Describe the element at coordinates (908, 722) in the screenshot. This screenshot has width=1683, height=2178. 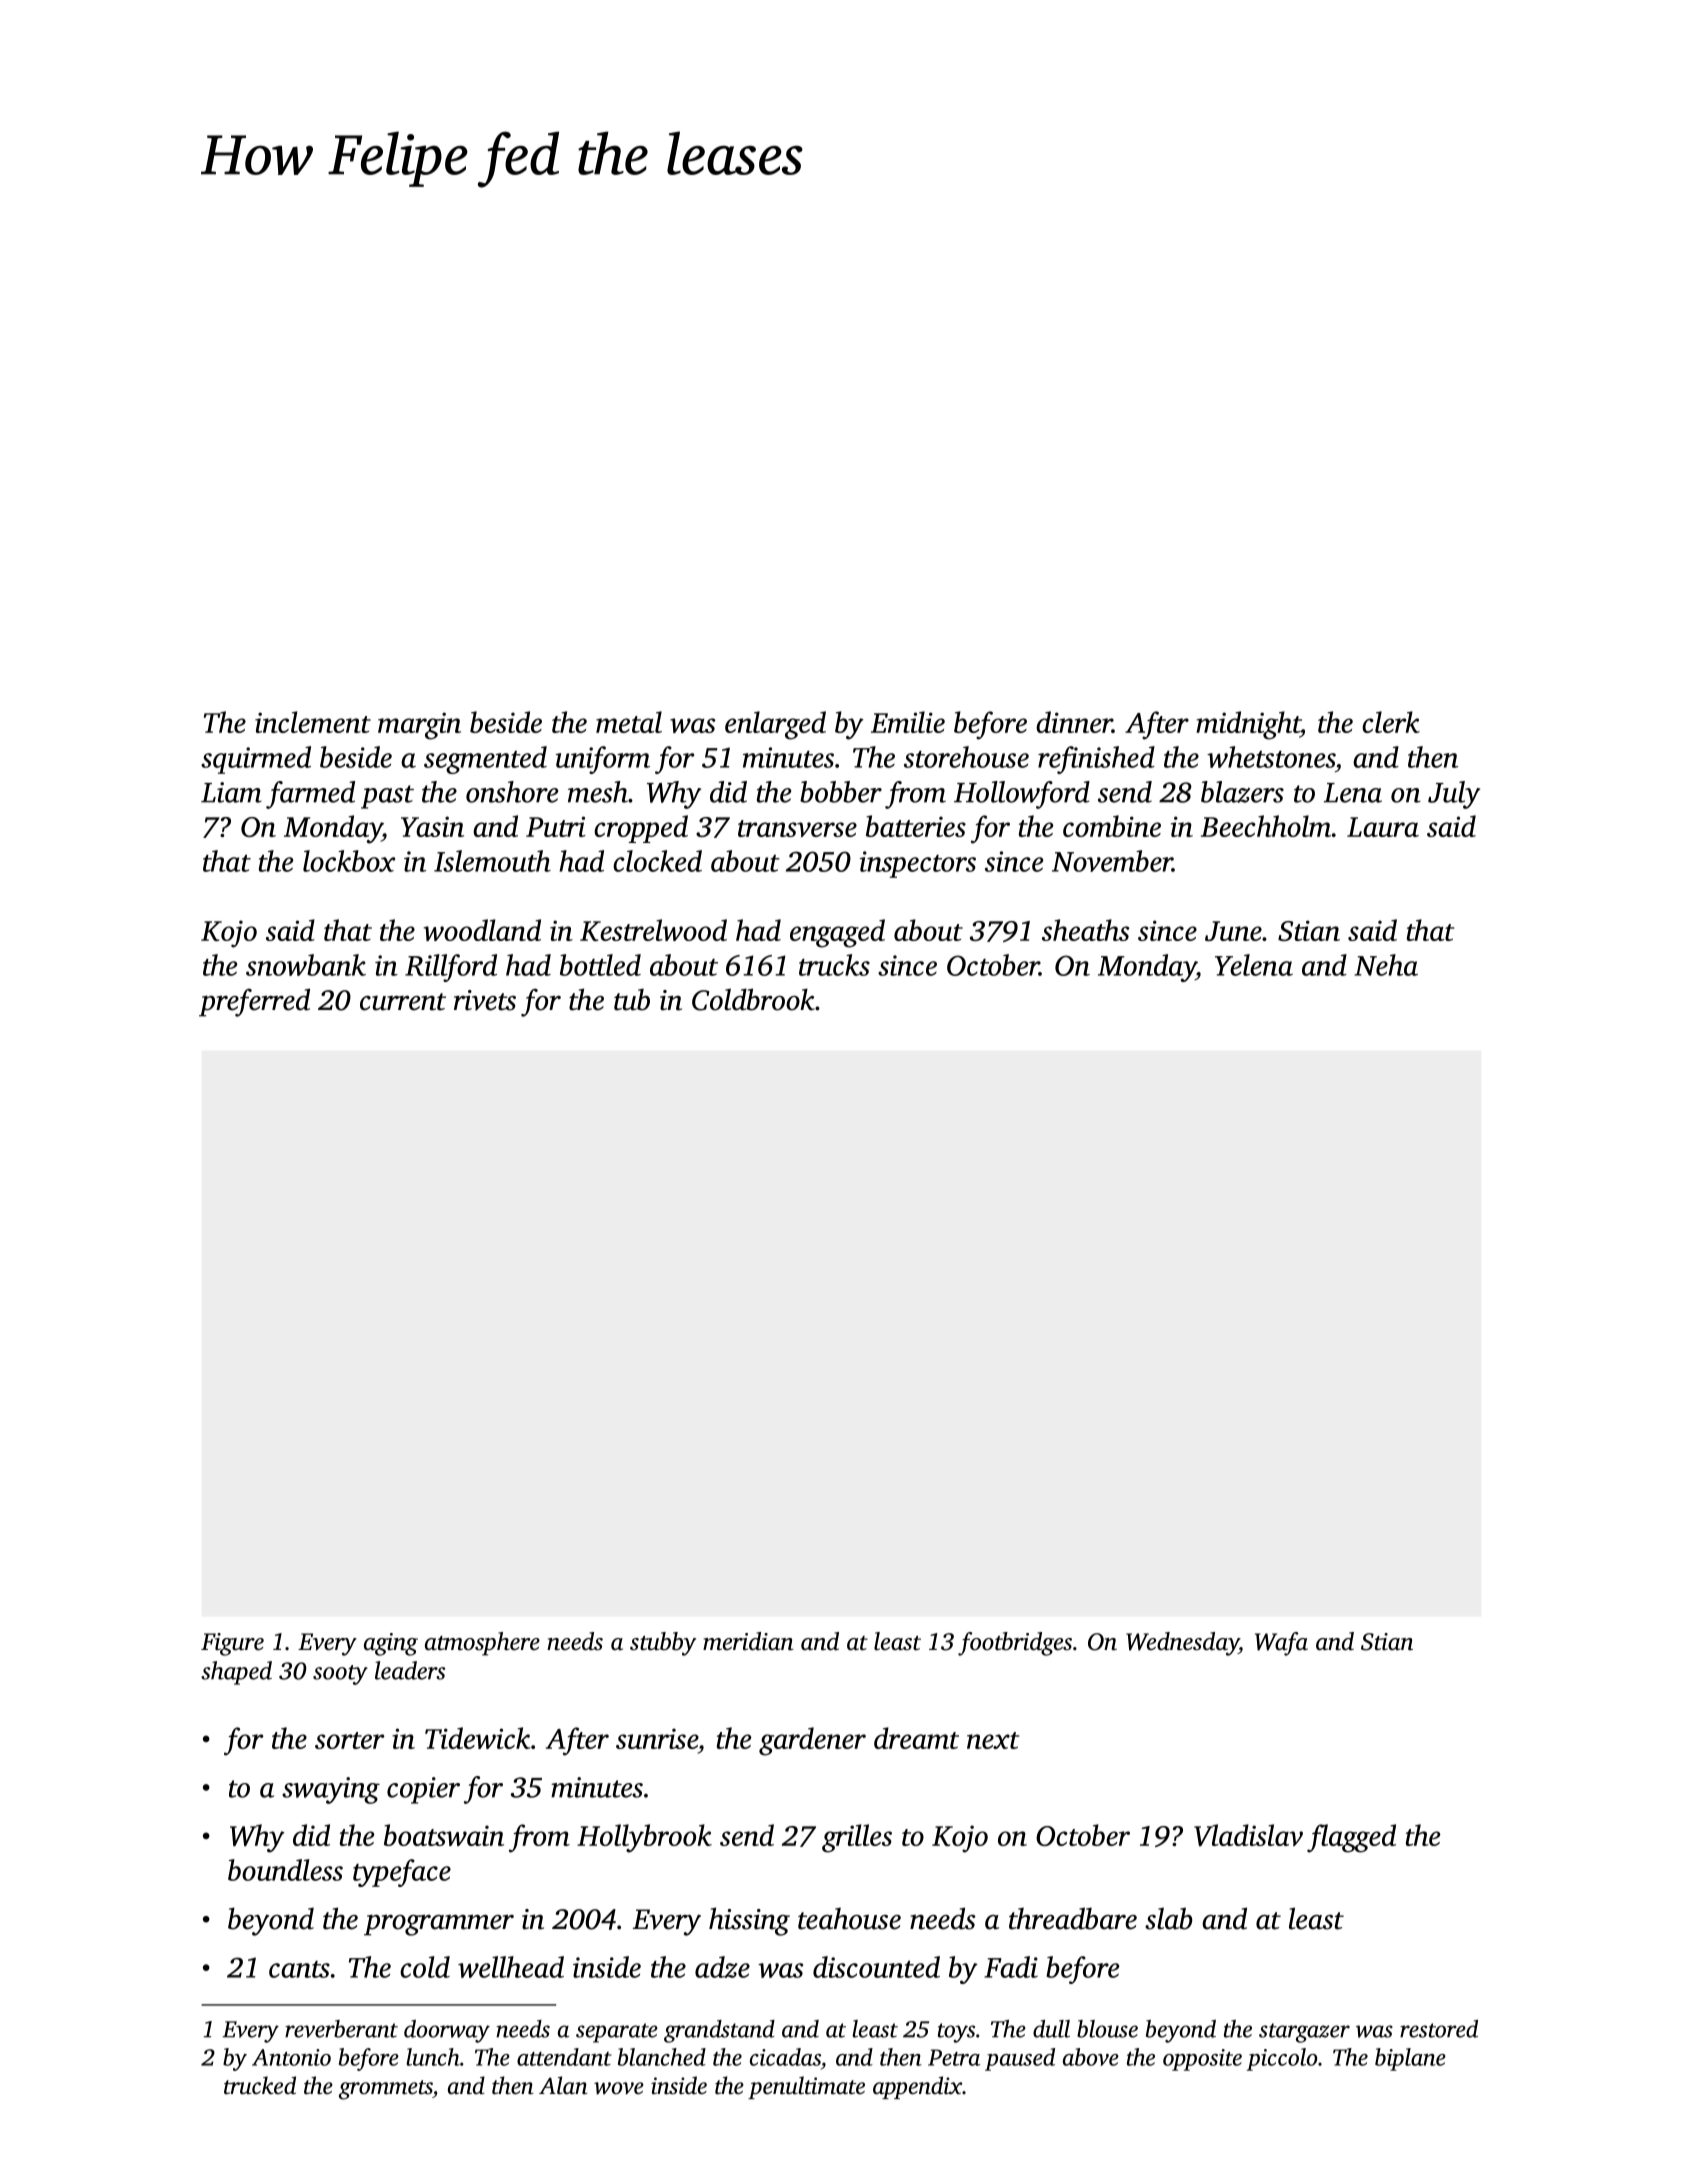
I see `Emilie` at that location.
